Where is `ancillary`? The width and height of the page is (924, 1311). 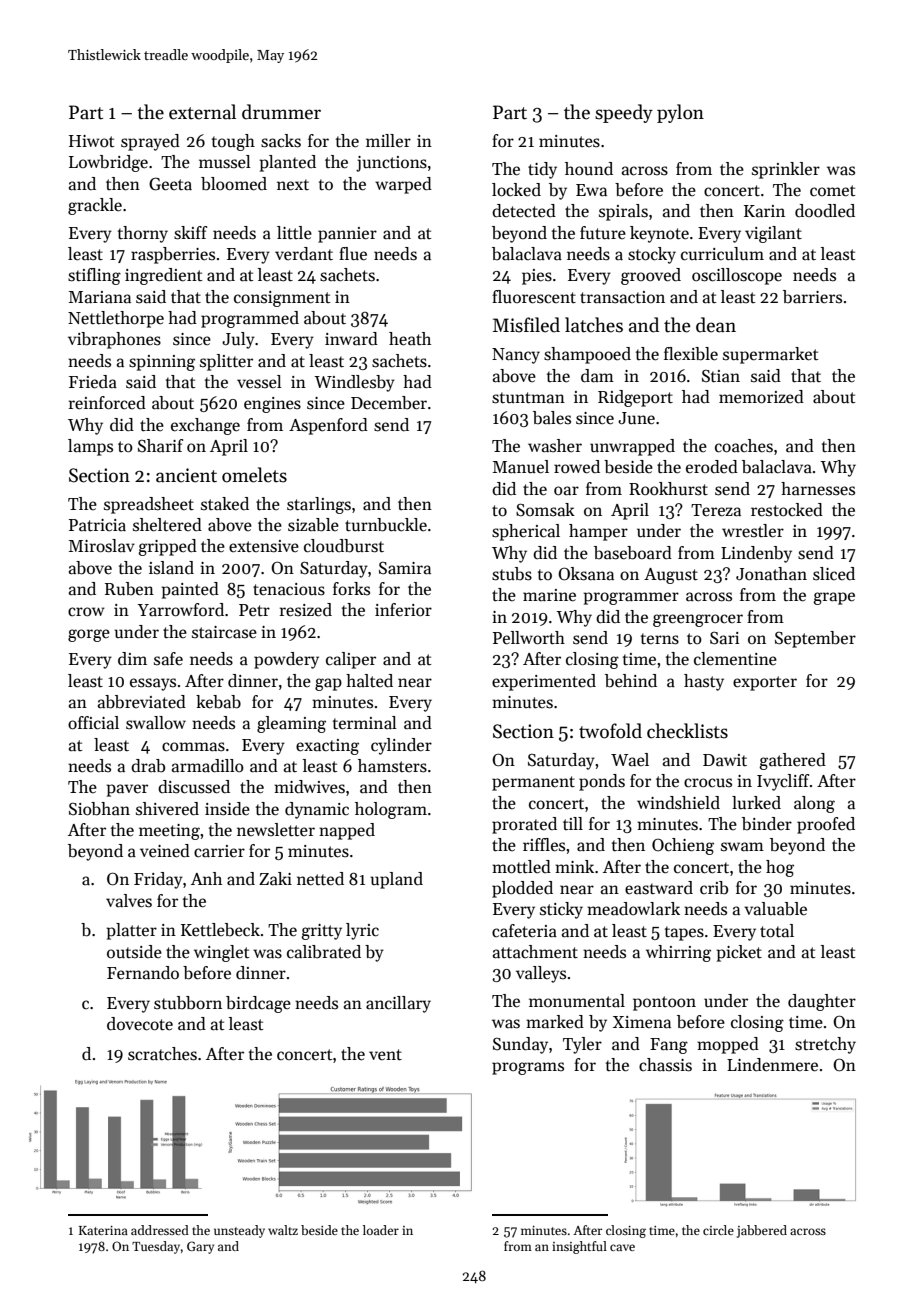 ancillary is located at coordinates (398, 1004).
